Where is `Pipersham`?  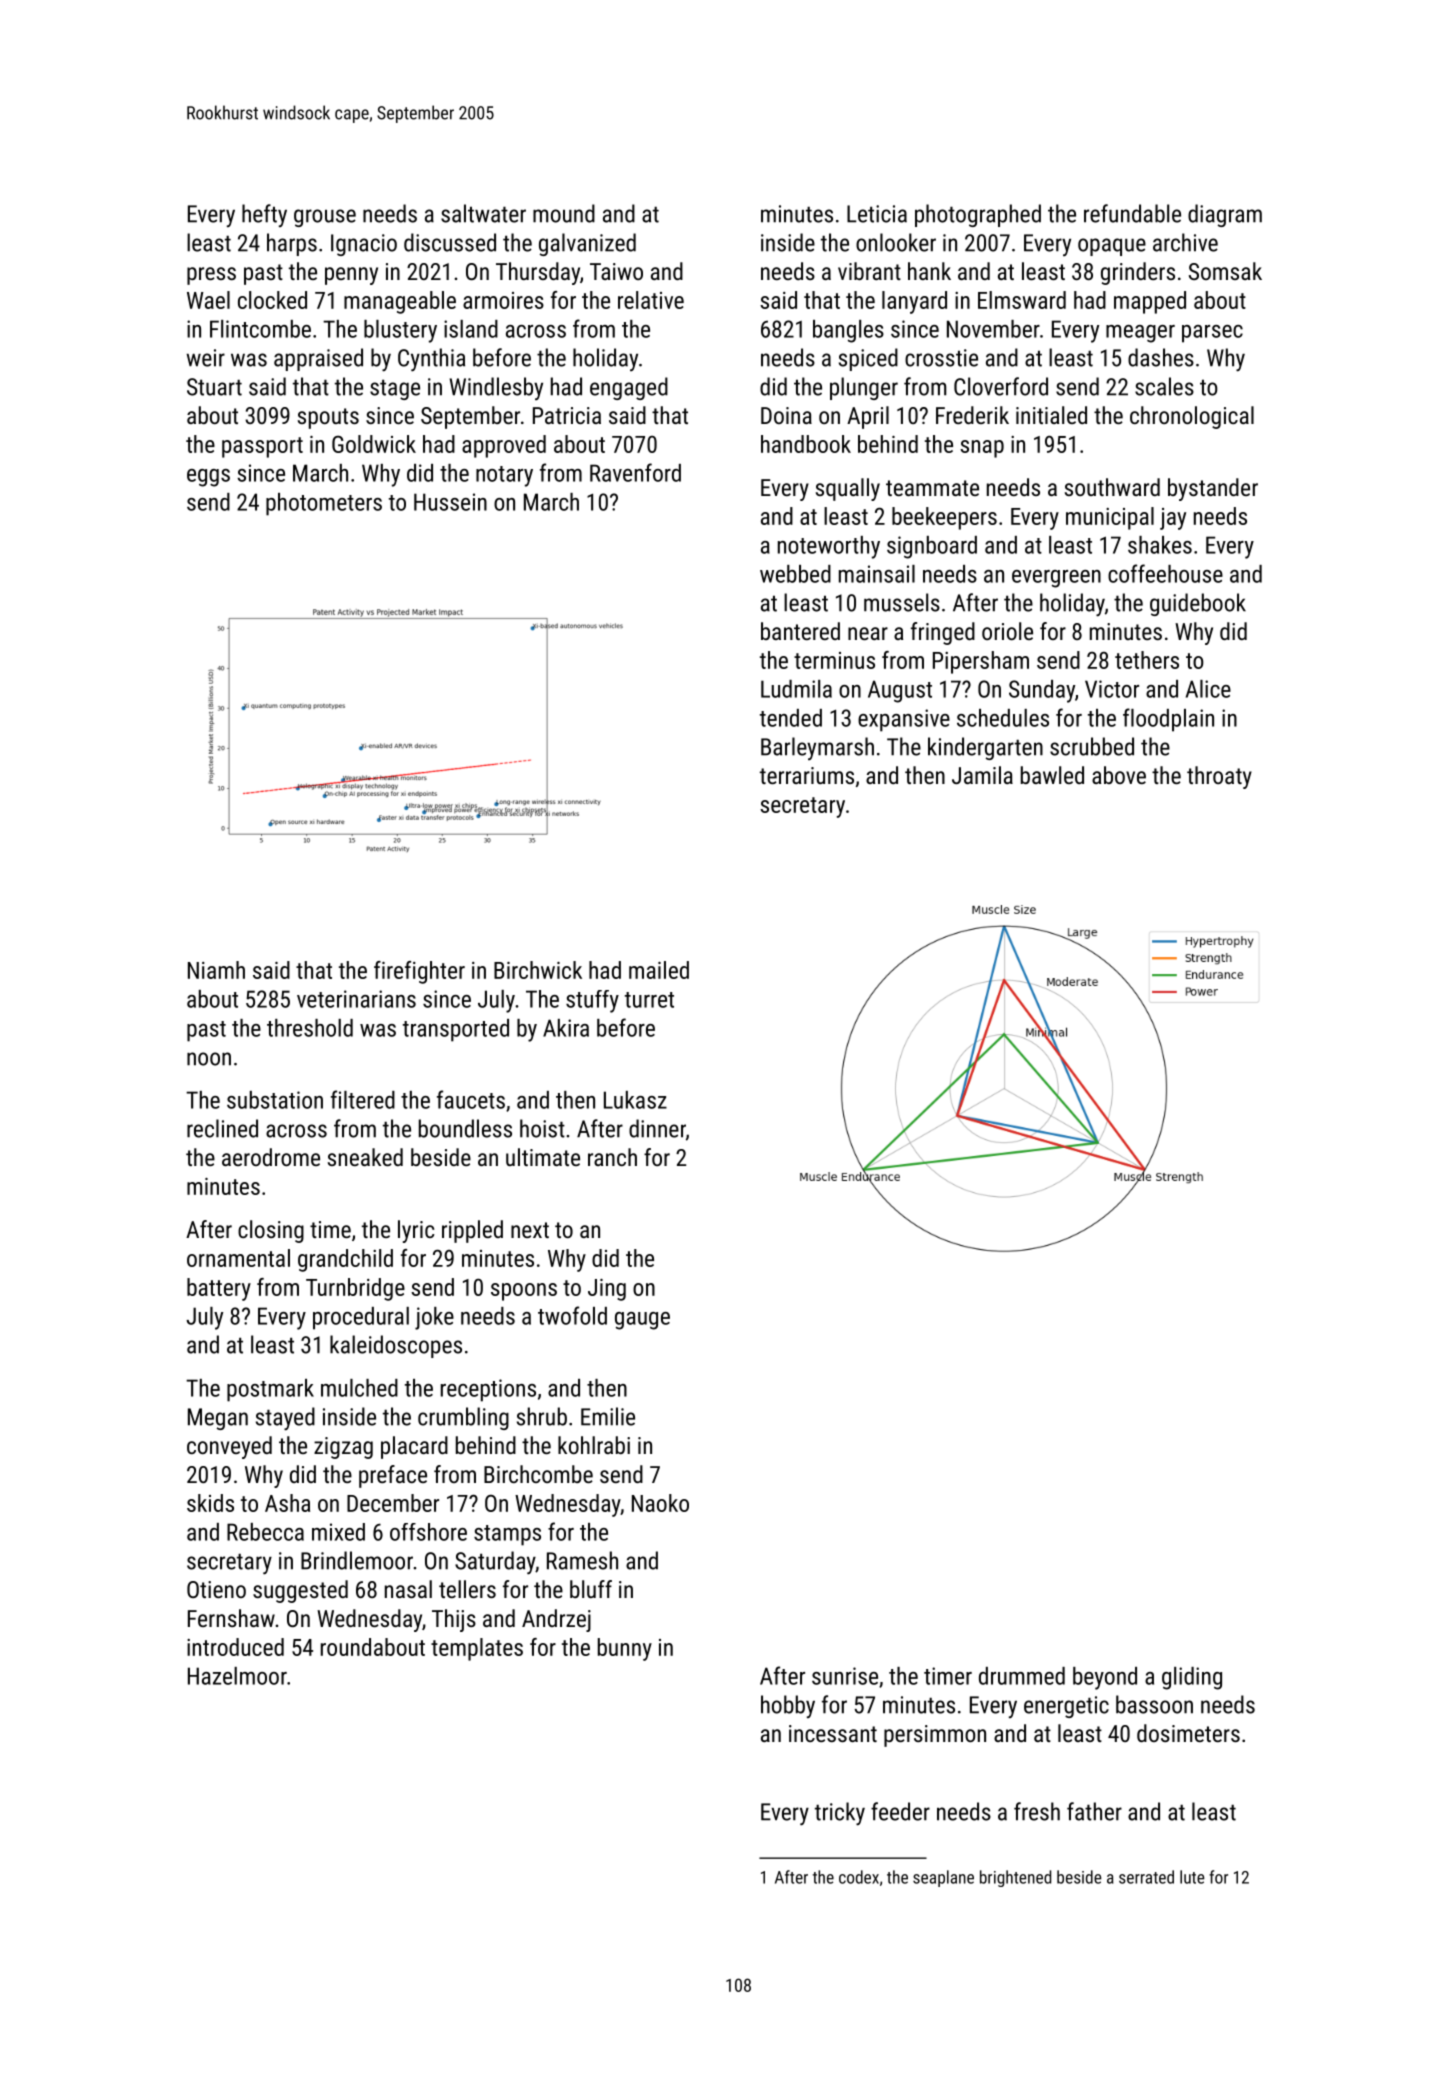
Pipersham is located at coordinates (981, 662).
